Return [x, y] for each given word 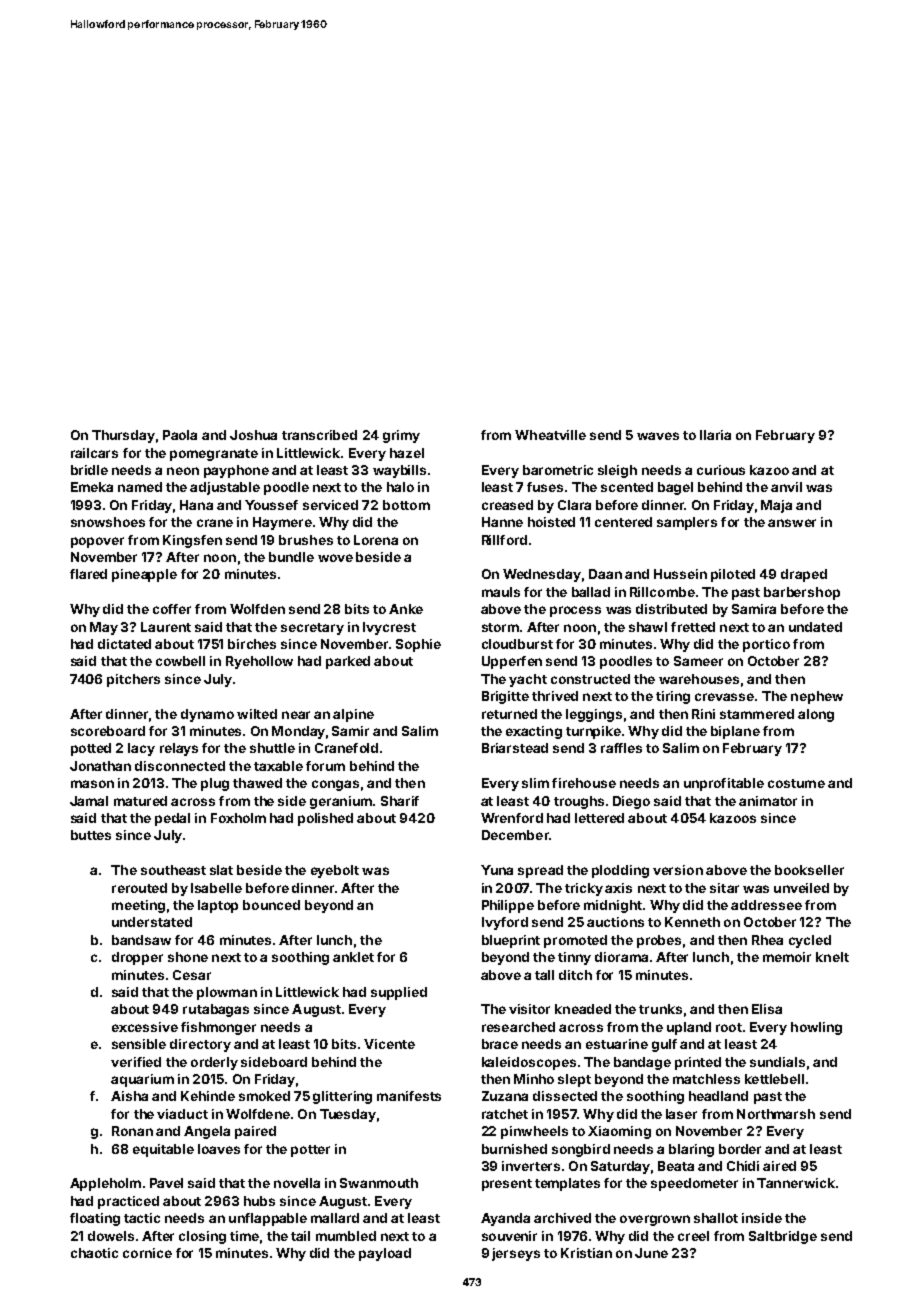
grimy [401, 436]
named [140, 487]
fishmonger [218, 1028]
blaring [691, 1150]
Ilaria [715, 435]
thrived [555, 696]
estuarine [617, 1044]
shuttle [272, 748]
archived [562, 1218]
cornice [147, 1253]
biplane [735, 732]
